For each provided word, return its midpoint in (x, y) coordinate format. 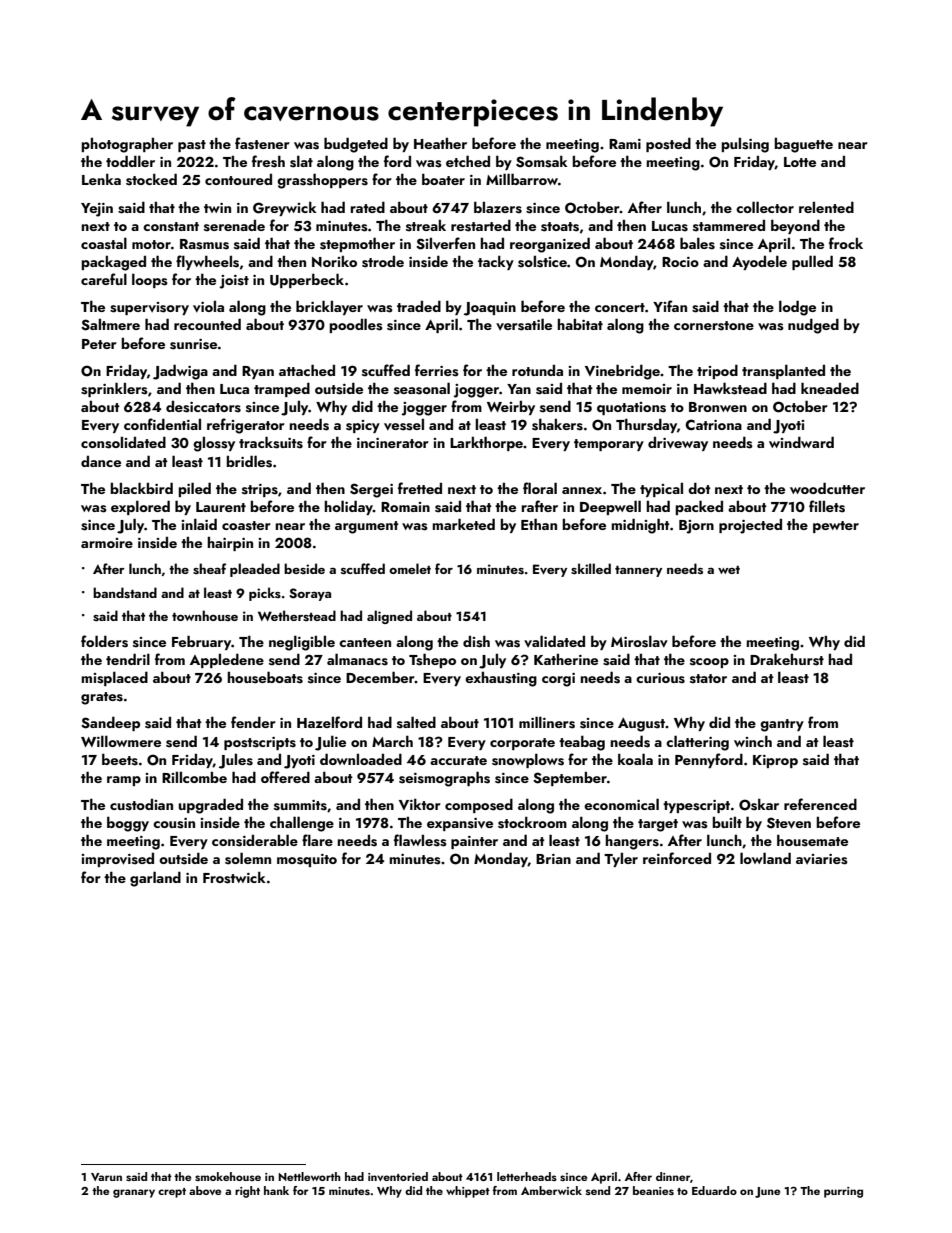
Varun (106, 1177)
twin (217, 208)
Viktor (420, 804)
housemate (812, 840)
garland (155, 879)
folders (104, 641)
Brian (553, 859)
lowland (765, 858)
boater (443, 179)
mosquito (307, 860)
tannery (638, 571)
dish (476, 641)
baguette (803, 145)
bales (697, 243)
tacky (496, 262)
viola (208, 307)
